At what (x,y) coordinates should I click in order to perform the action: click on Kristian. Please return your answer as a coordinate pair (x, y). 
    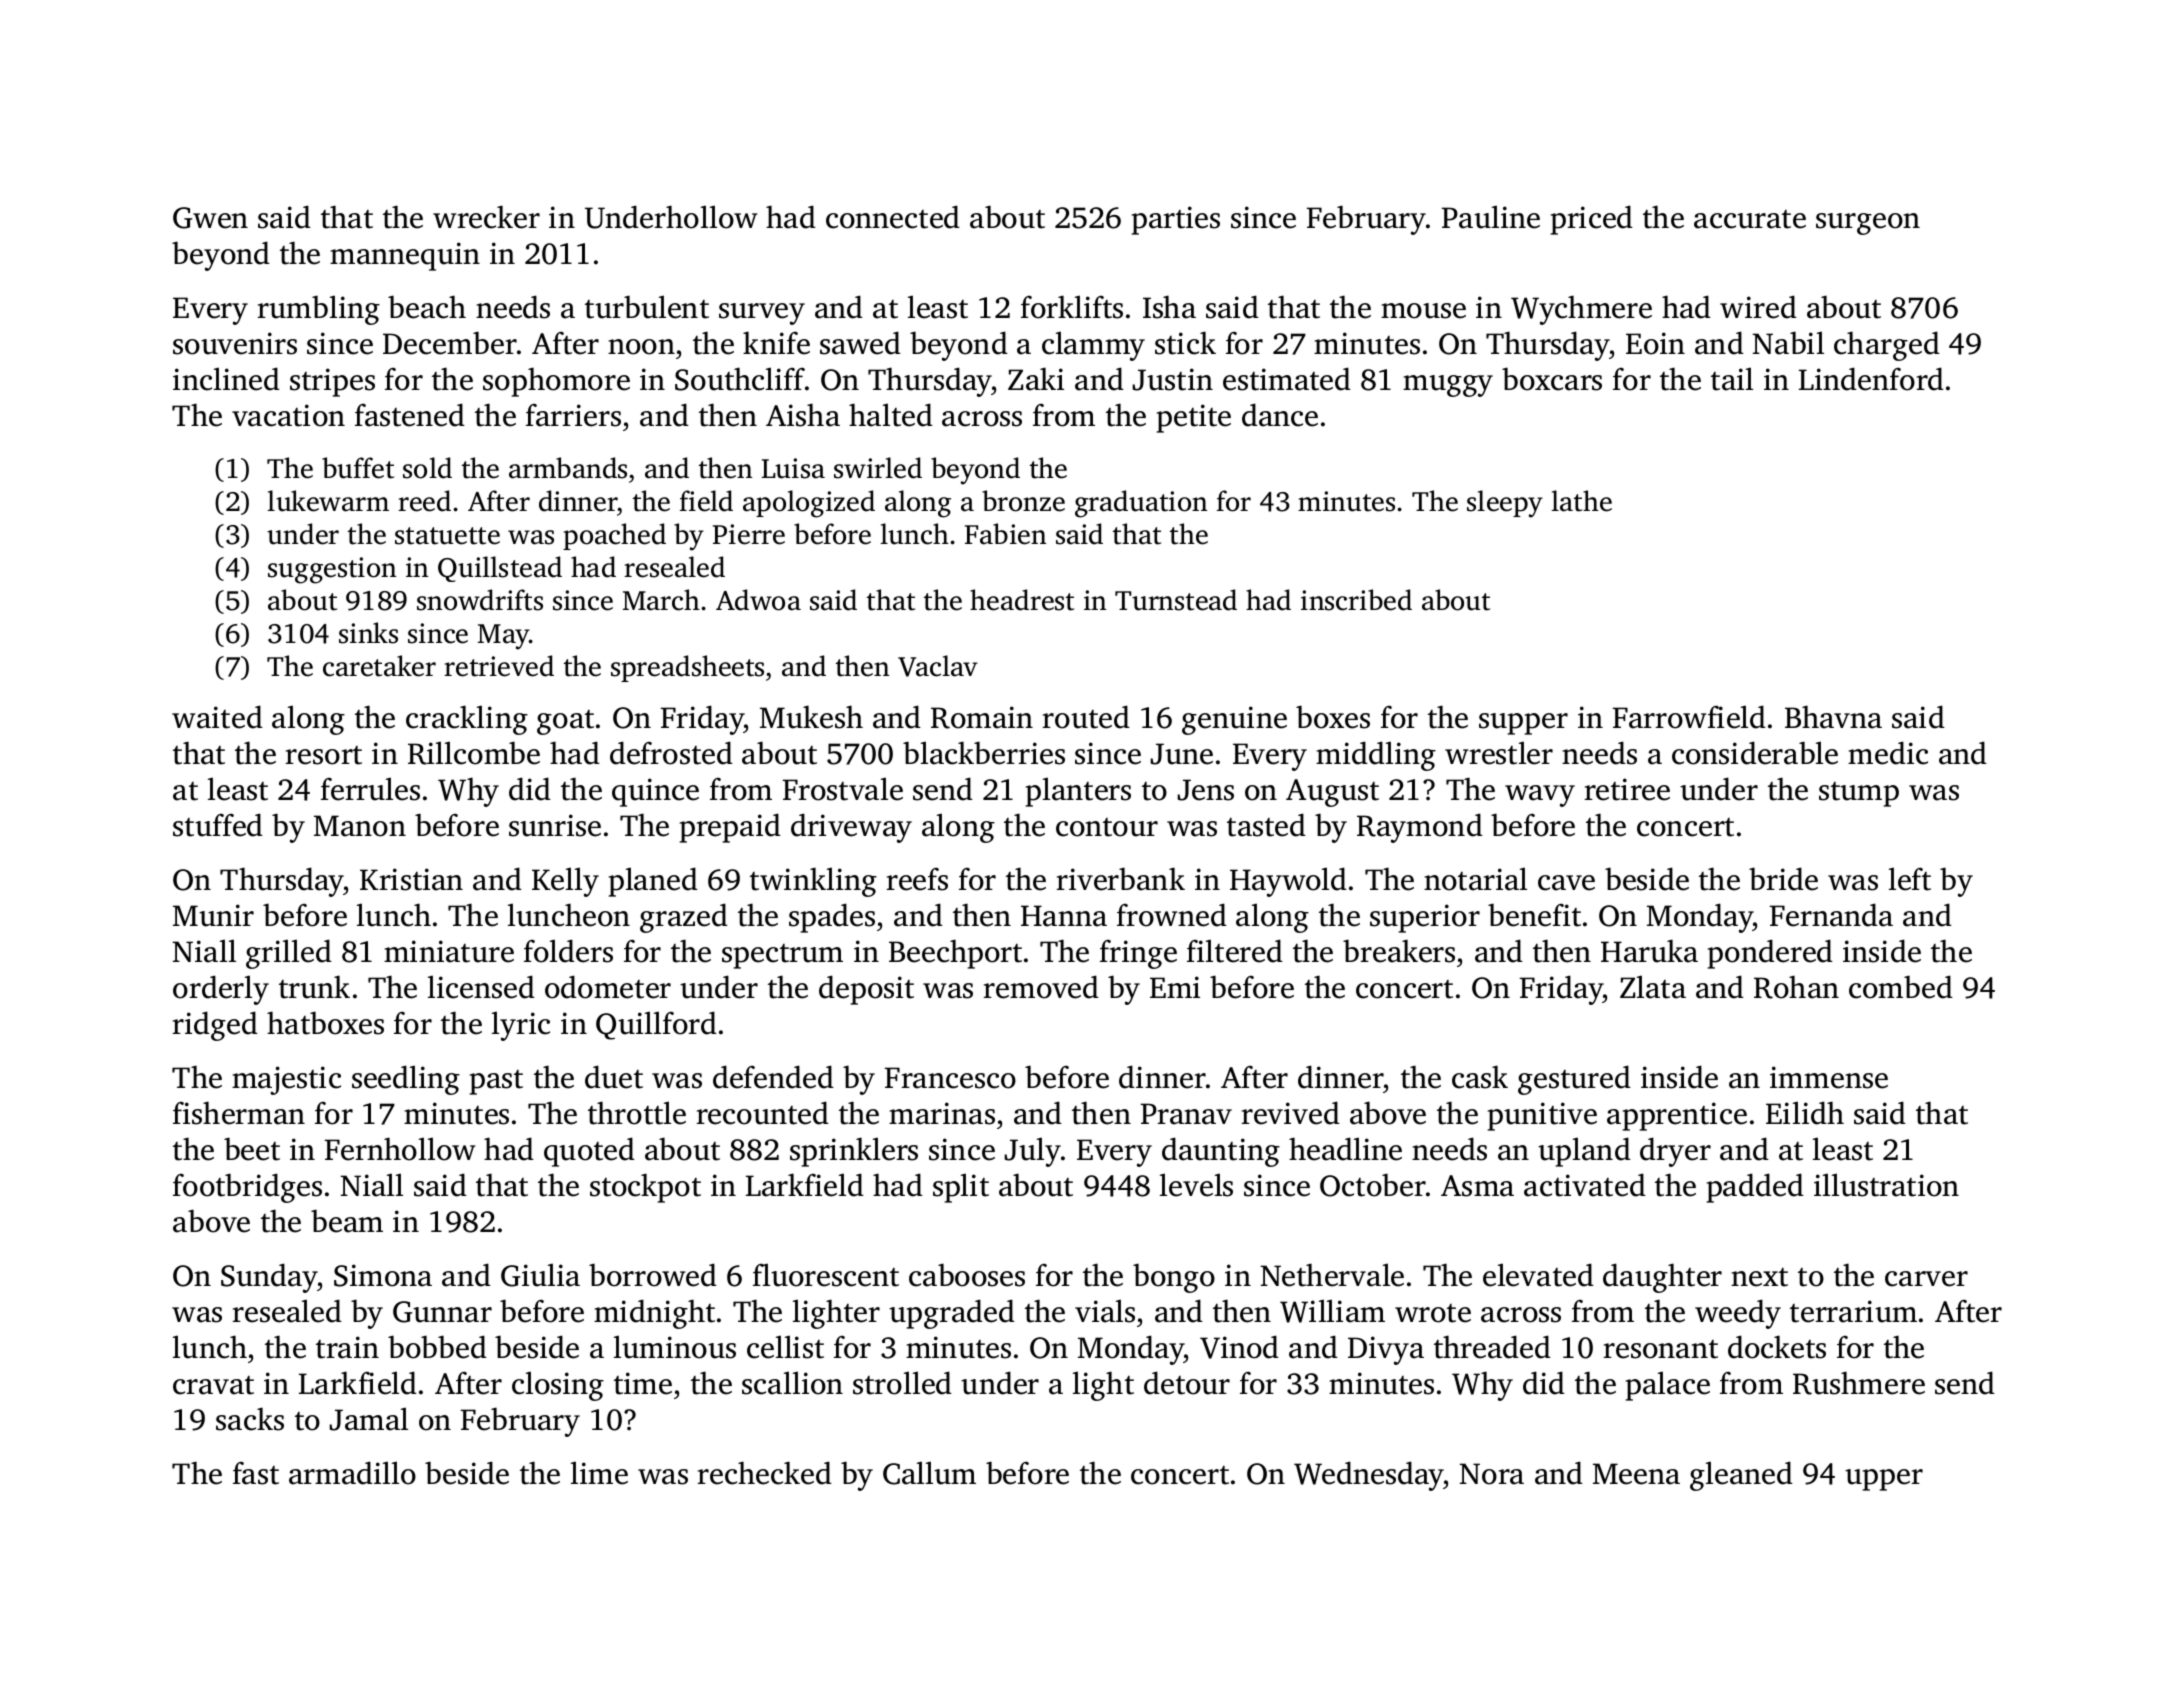
    Looking at the image, I should click on (411, 879).
